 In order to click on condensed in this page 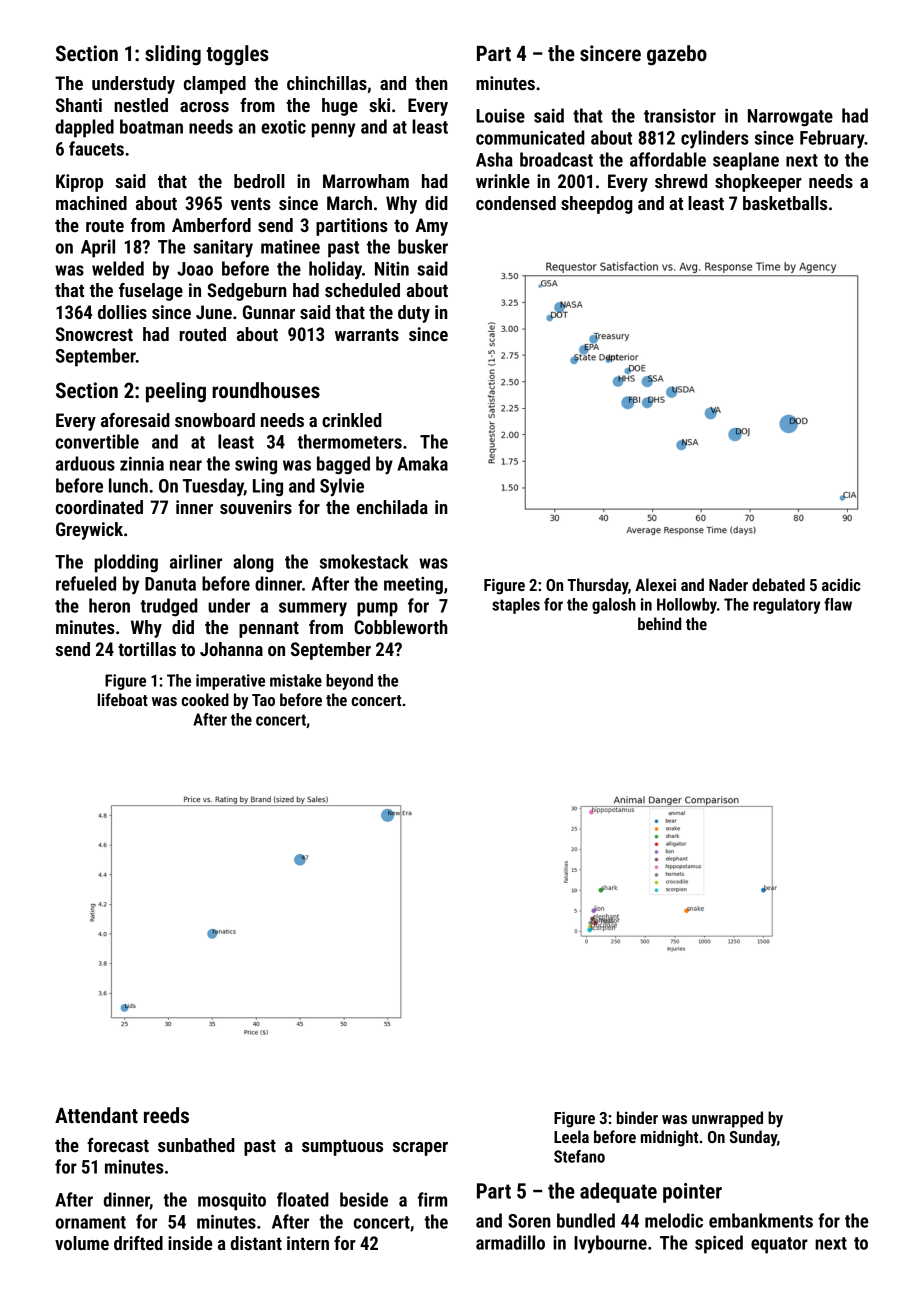, I will do `click(516, 203)`.
